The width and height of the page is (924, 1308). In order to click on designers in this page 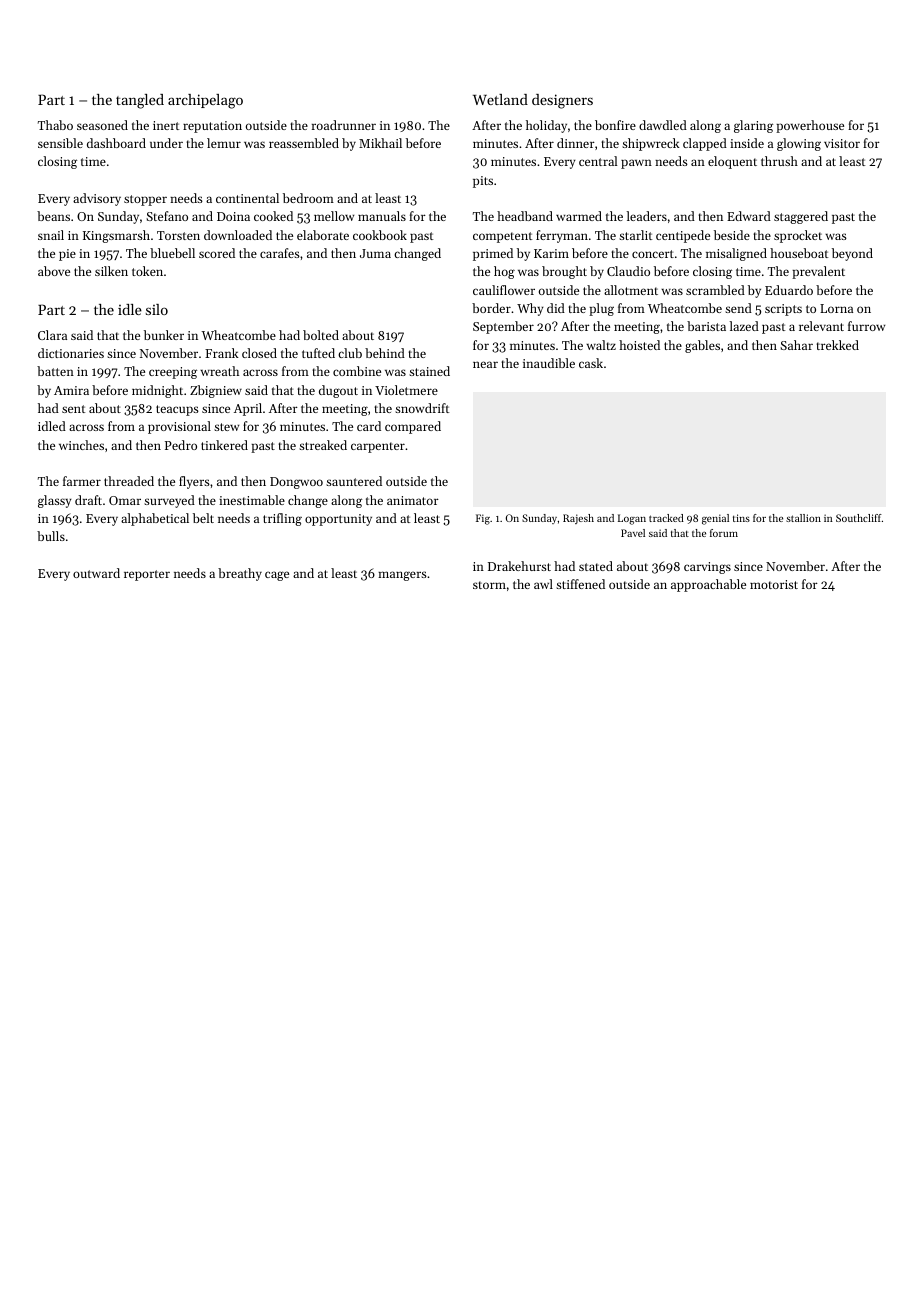, I will do `click(562, 101)`.
